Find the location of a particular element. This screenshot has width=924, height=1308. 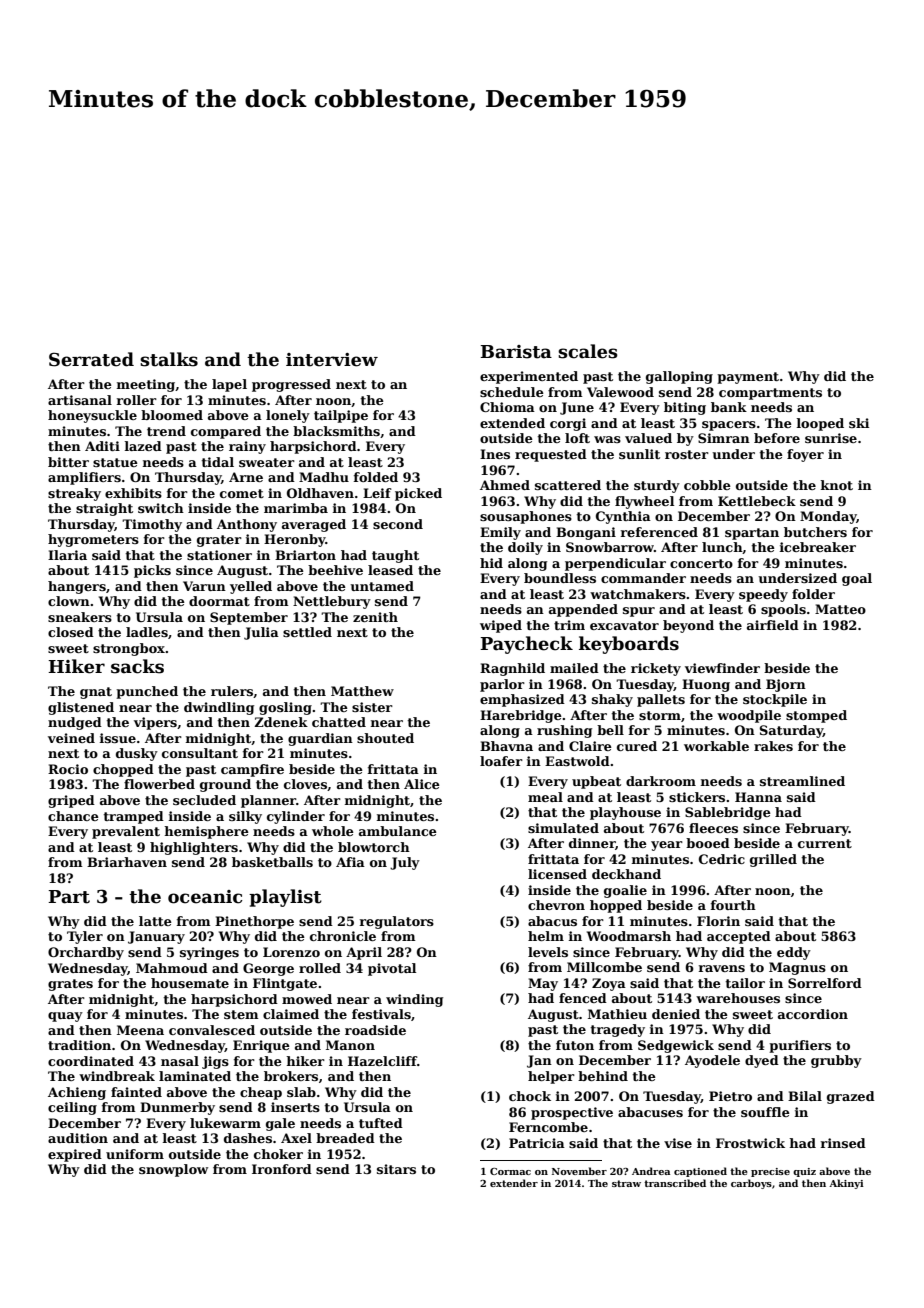

straw is located at coordinates (626, 1183).
